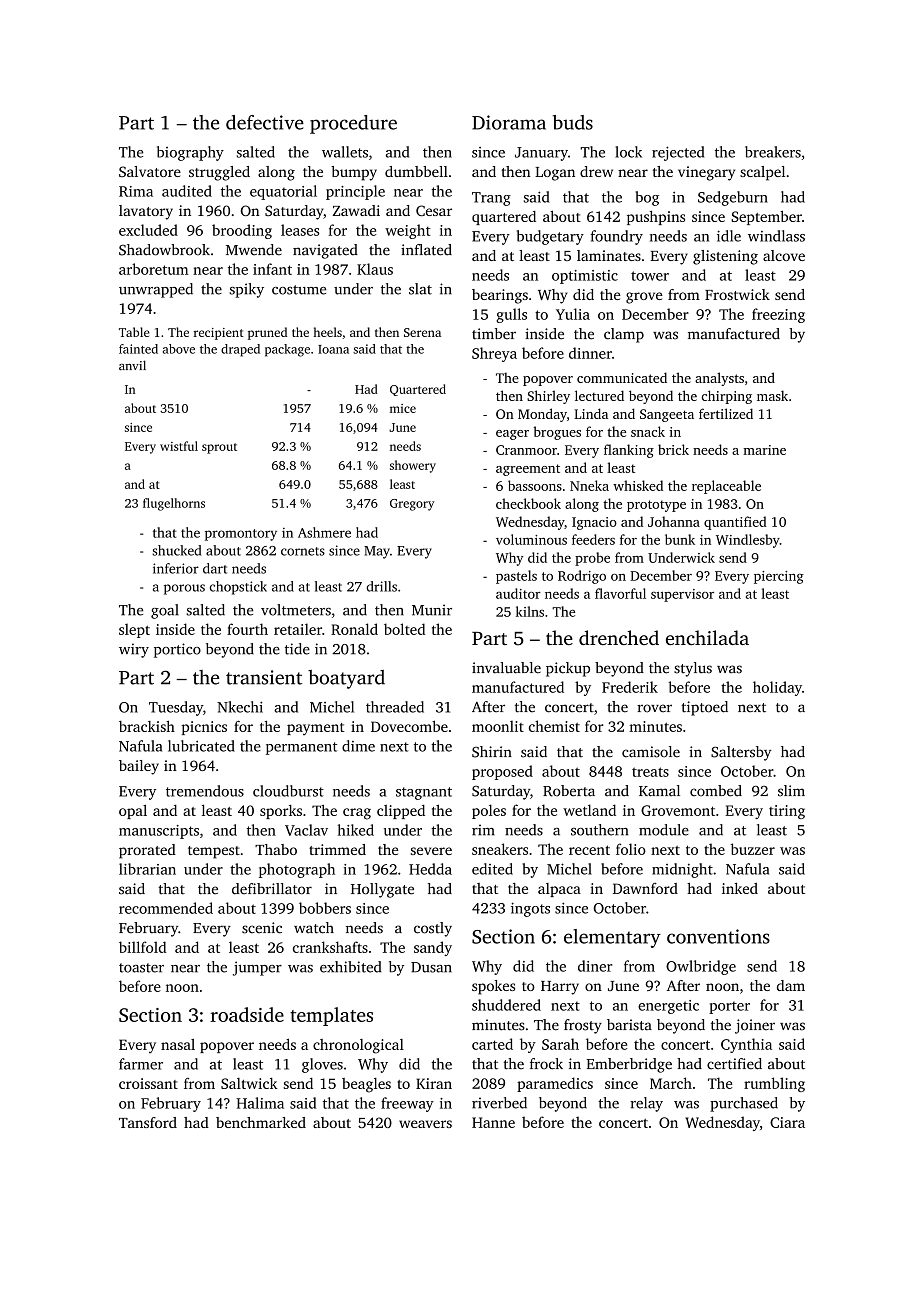 Image resolution: width=924 pixels, height=1308 pixels. I want to click on scalpel, so click(762, 173).
